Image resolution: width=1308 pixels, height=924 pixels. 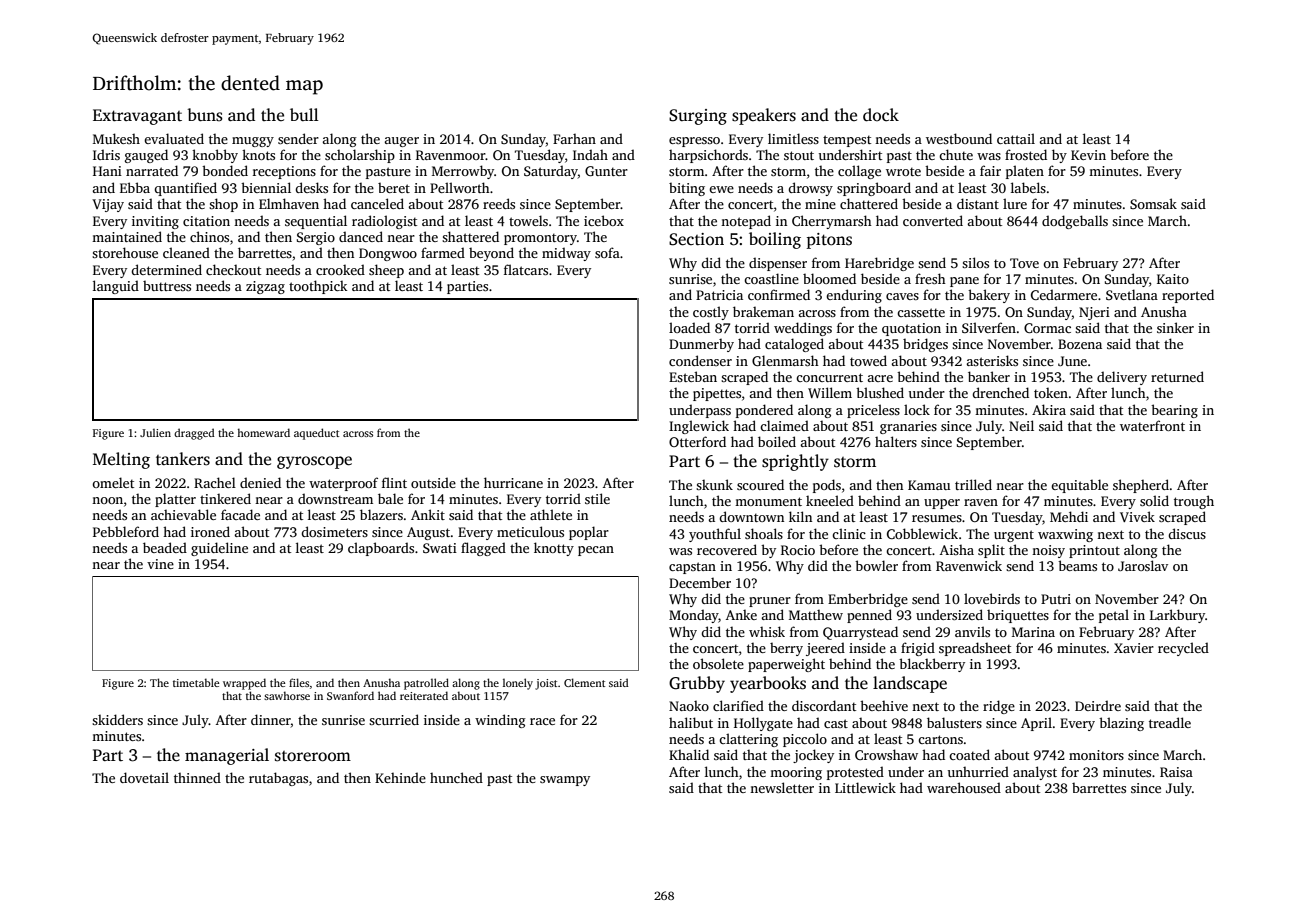 I want to click on westbound, so click(x=959, y=138).
